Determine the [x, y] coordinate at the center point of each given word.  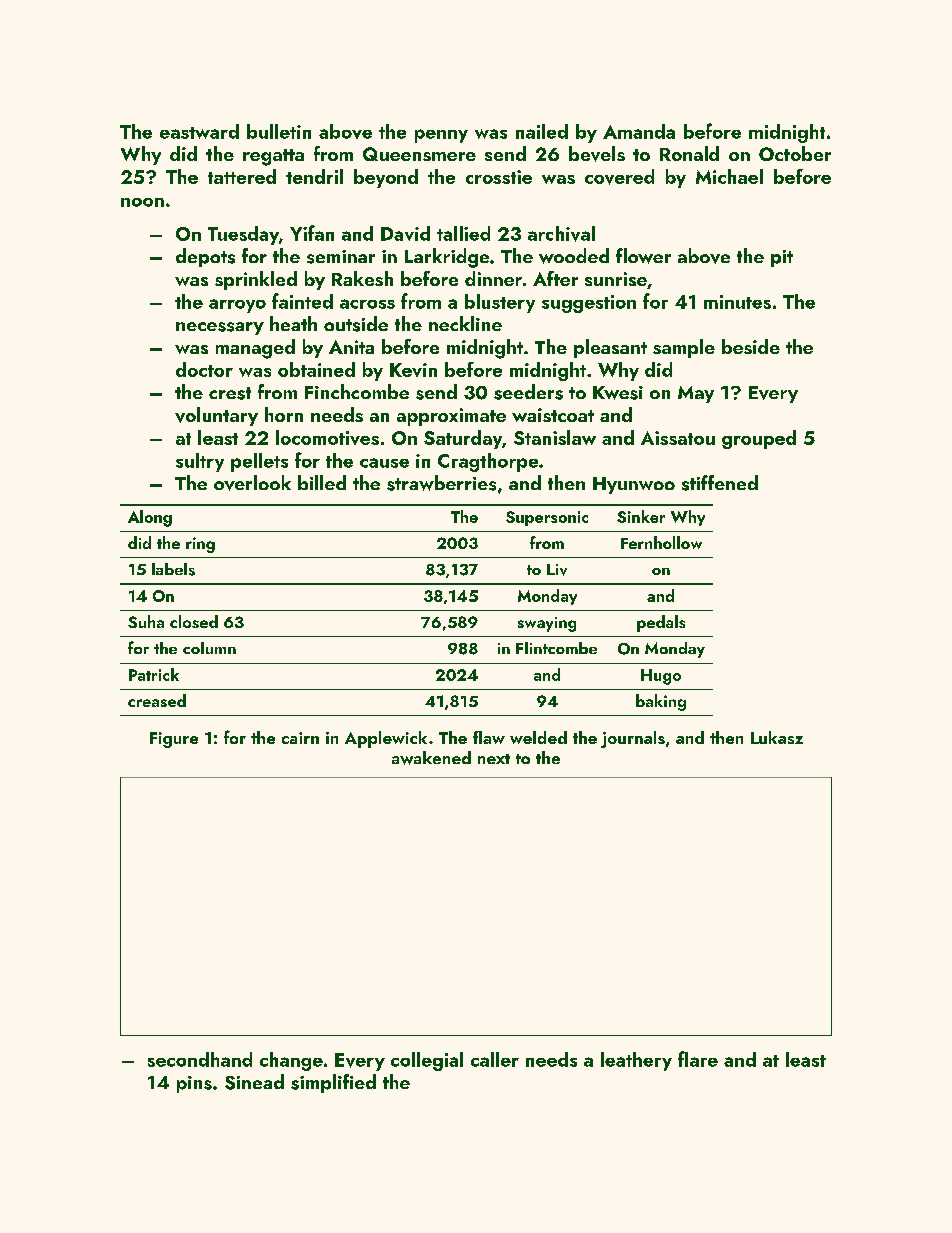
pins [194, 1084]
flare [698, 1059]
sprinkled [256, 280]
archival [561, 234]
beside [751, 346]
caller [495, 1059]
